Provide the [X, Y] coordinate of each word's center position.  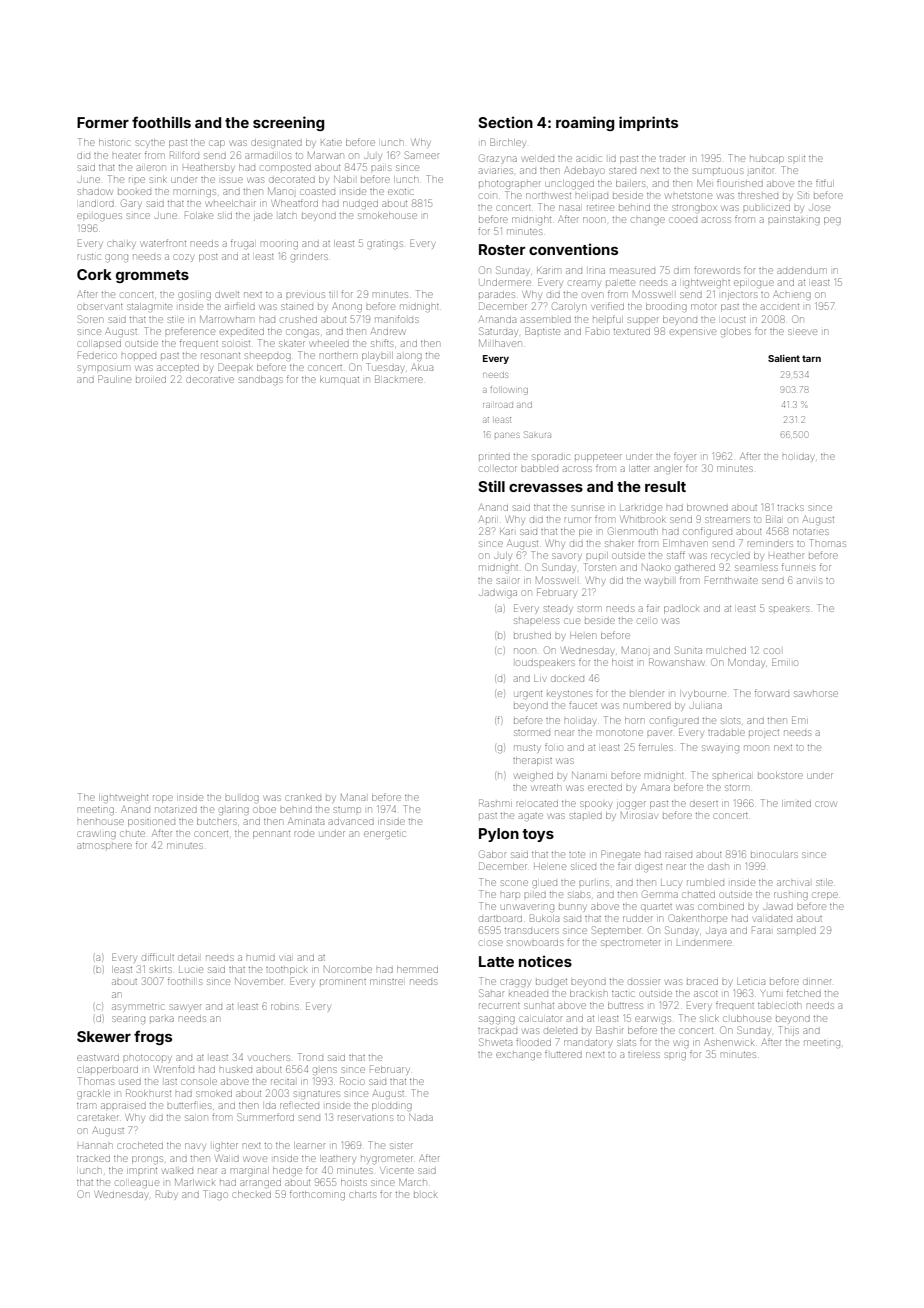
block [425, 1195]
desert [704, 804]
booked [134, 192]
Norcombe [348, 969]
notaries [810, 532]
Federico [97, 355]
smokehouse [387, 215]
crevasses [546, 488]
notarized [176, 810]
